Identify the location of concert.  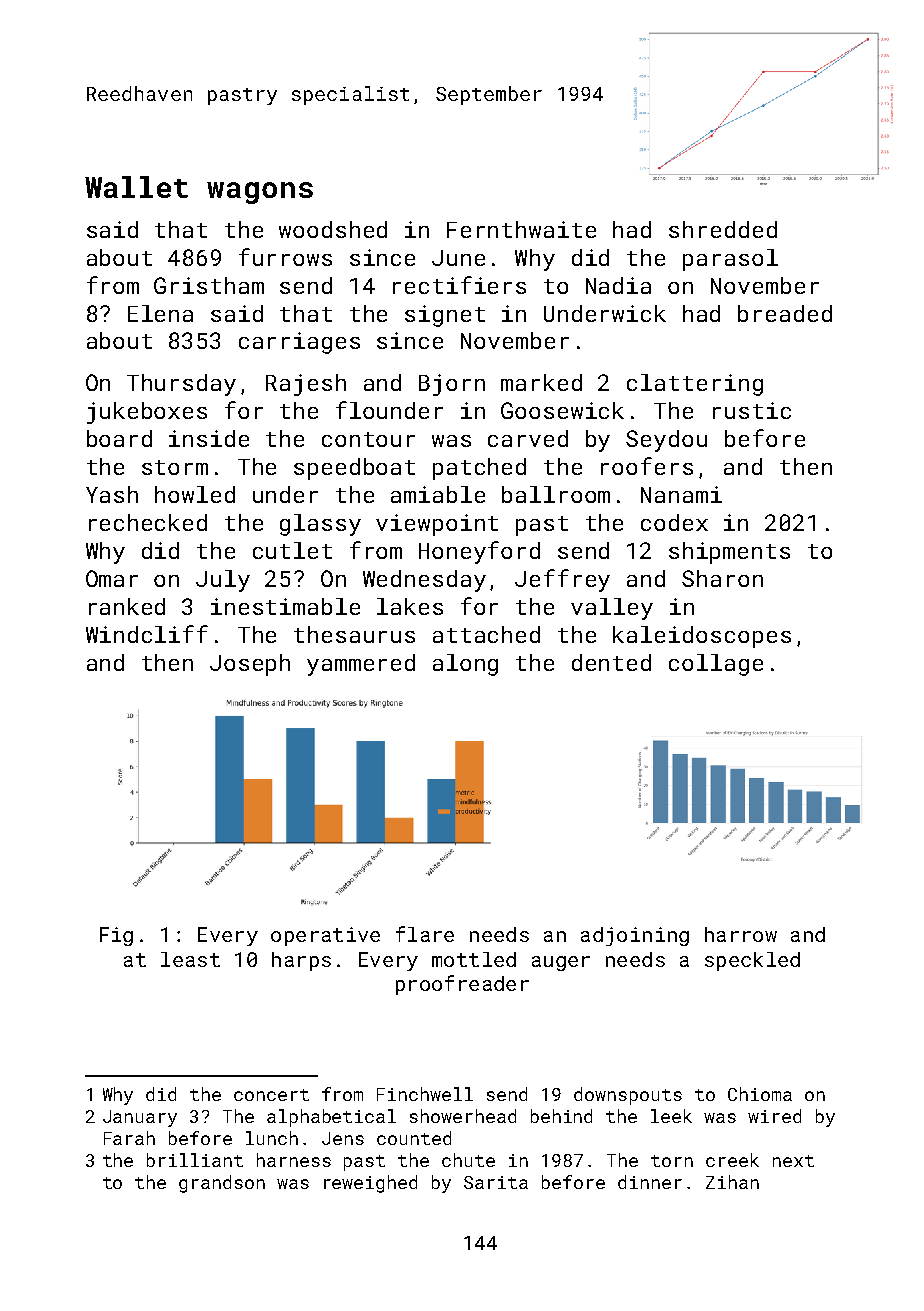
(271, 1095).
